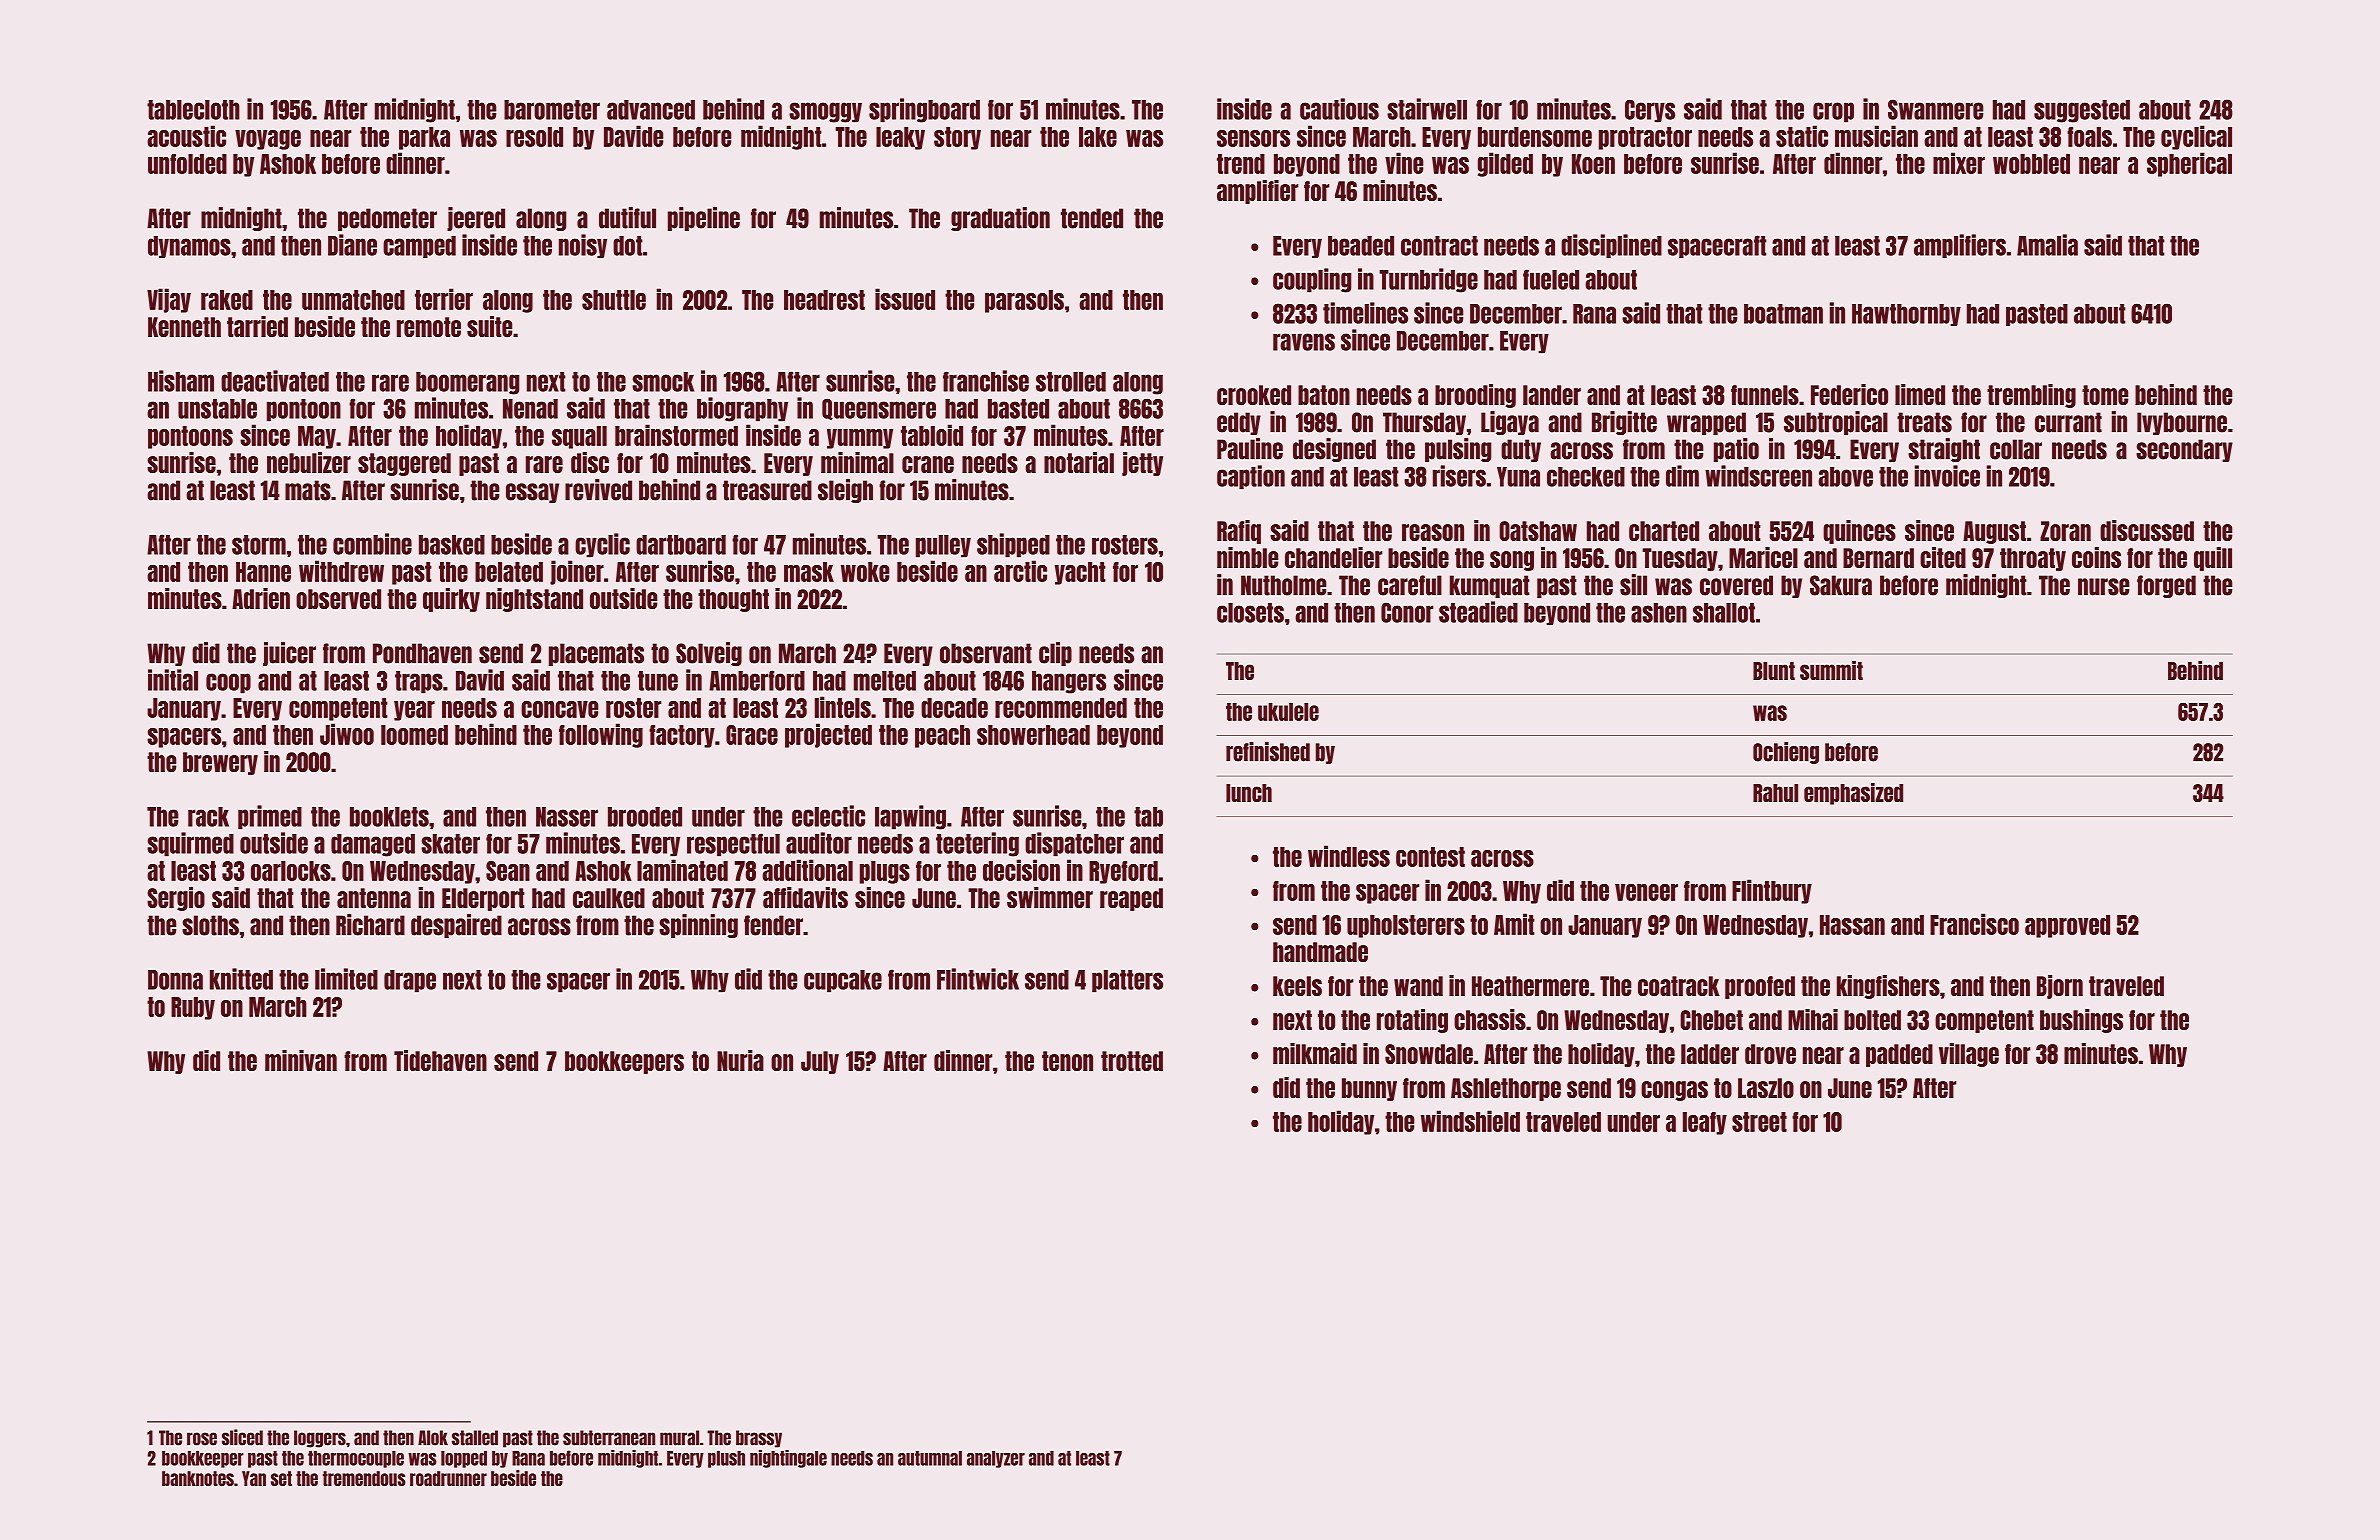 This image has height=1540, width=2380. I want to click on franchise, so click(986, 381).
